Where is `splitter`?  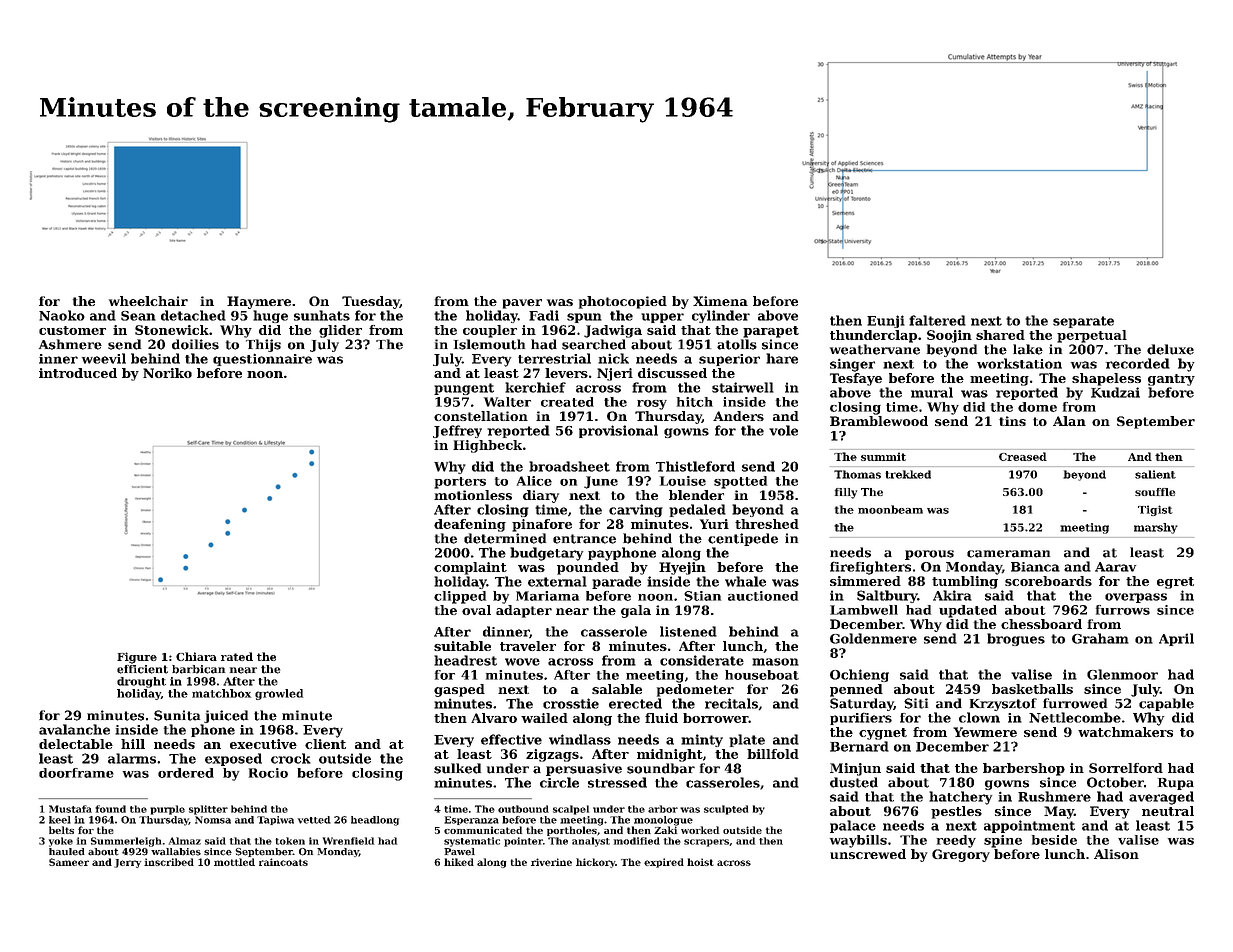
splitter is located at coordinates (208, 810).
